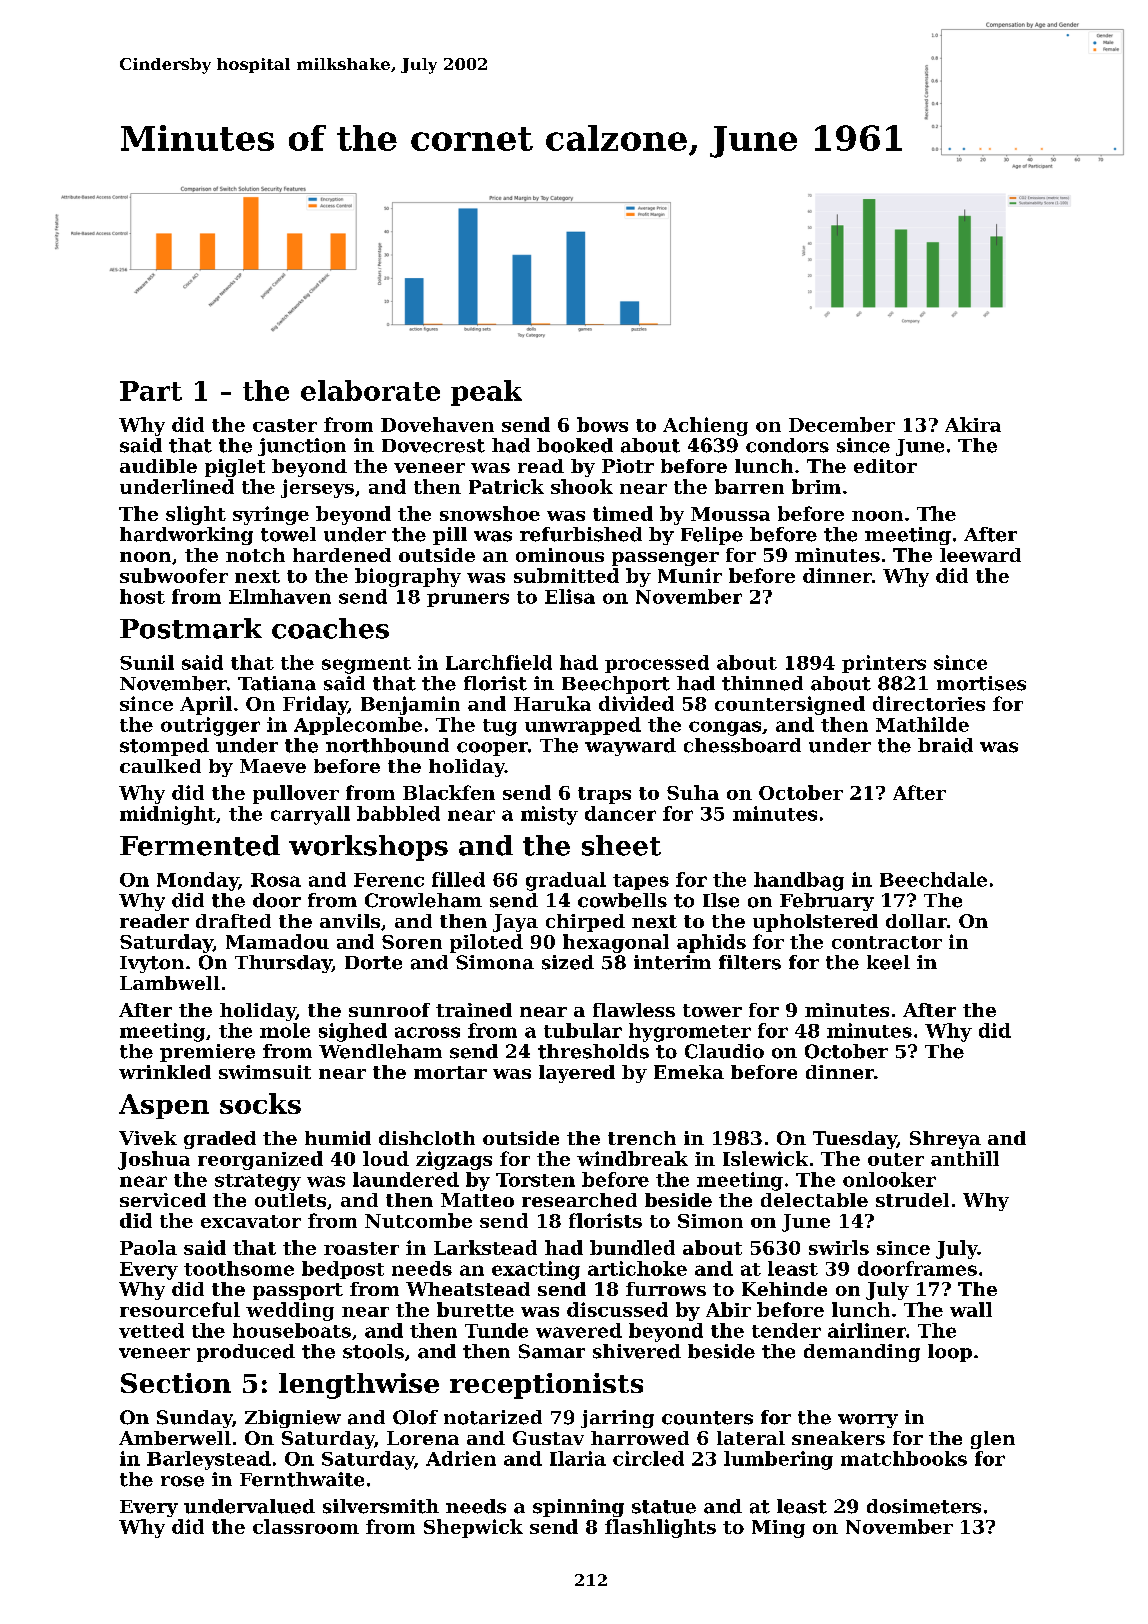 The height and width of the image is (1624, 1148). Describe the element at coordinates (945, 745) in the image. I see `braid` at that location.
